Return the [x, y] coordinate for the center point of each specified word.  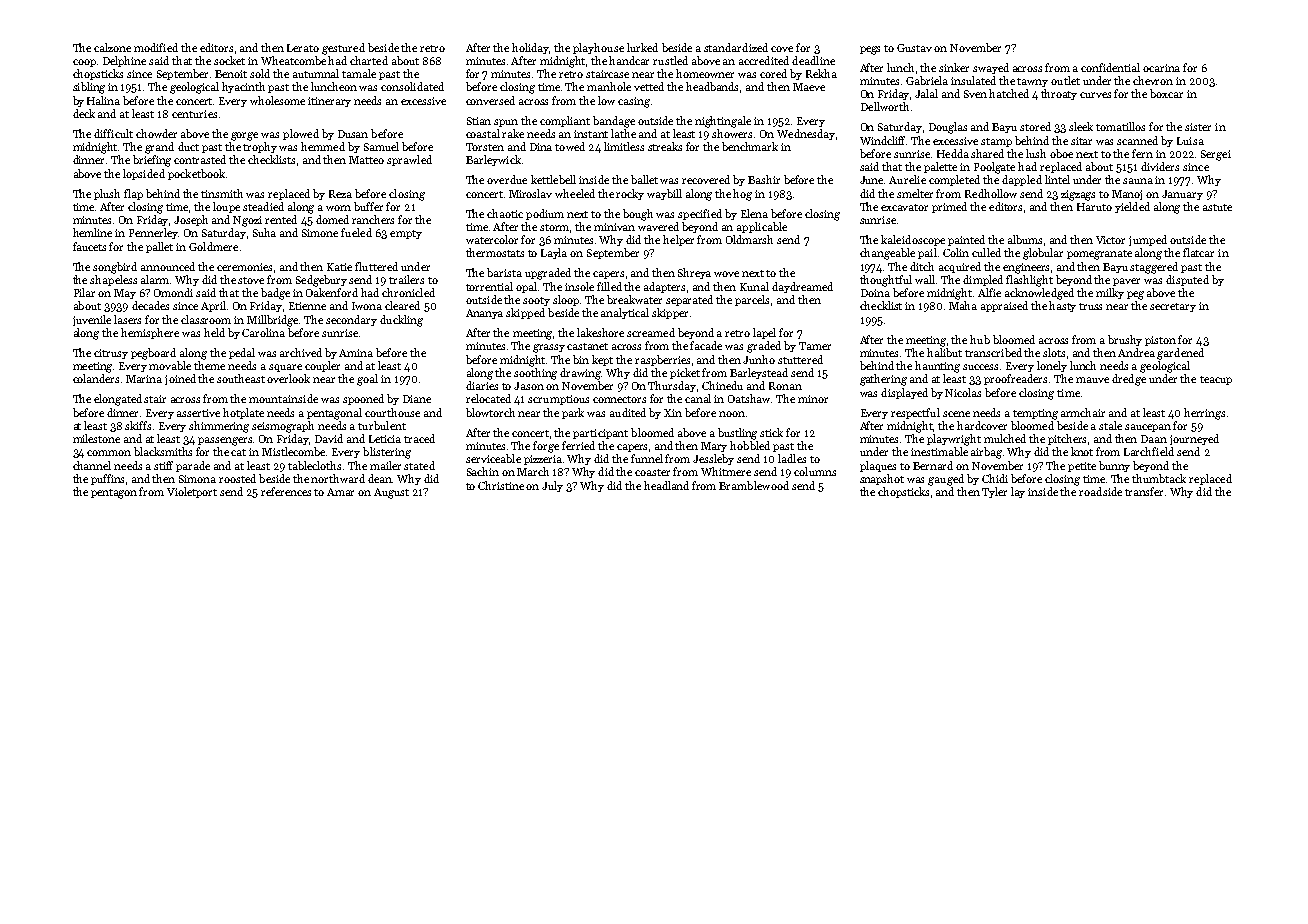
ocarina [1161, 68]
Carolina [263, 332]
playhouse [598, 48]
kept [602, 360]
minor [813, 399]
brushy [1125, 340]
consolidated [412, 86]
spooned [363, 399]
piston [1160, 341]
